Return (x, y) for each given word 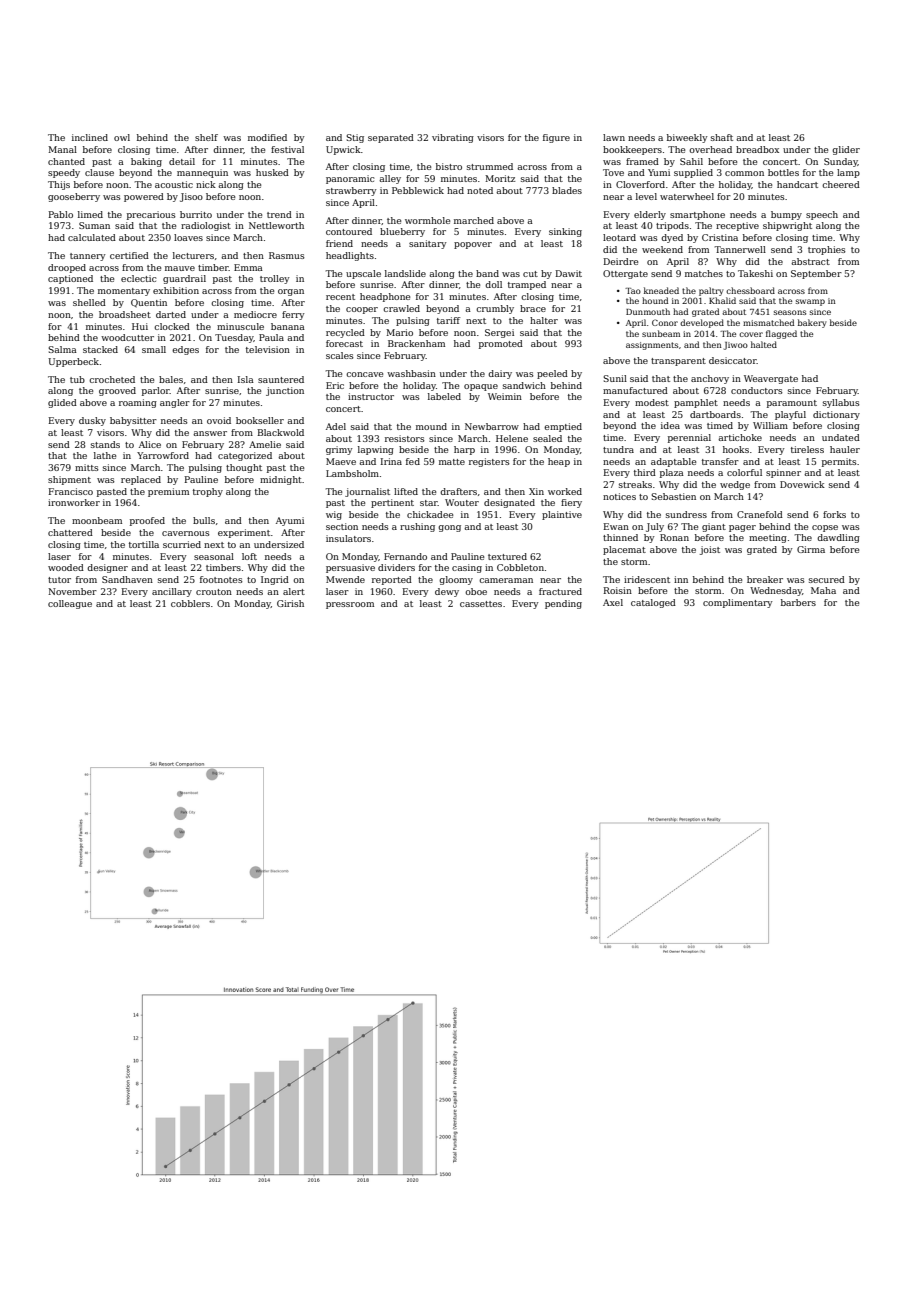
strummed (490, 166)
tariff (448, 320)
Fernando (405, 556)
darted (171, 314)
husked (272, 172)
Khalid (722, 300)
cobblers (190, 603)
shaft (722, 137)
